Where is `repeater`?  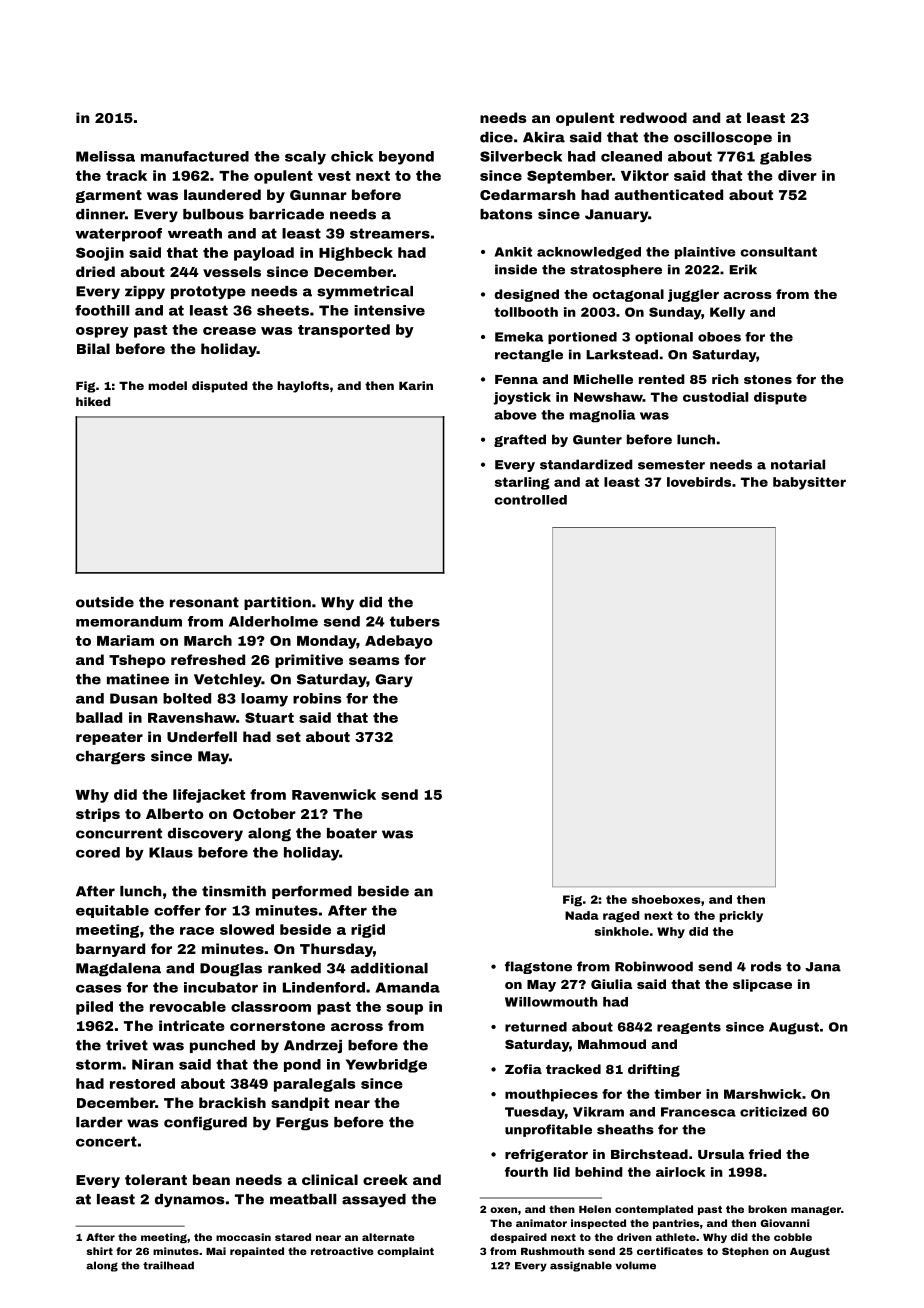 repeater is located at coordinates (109, 738).
